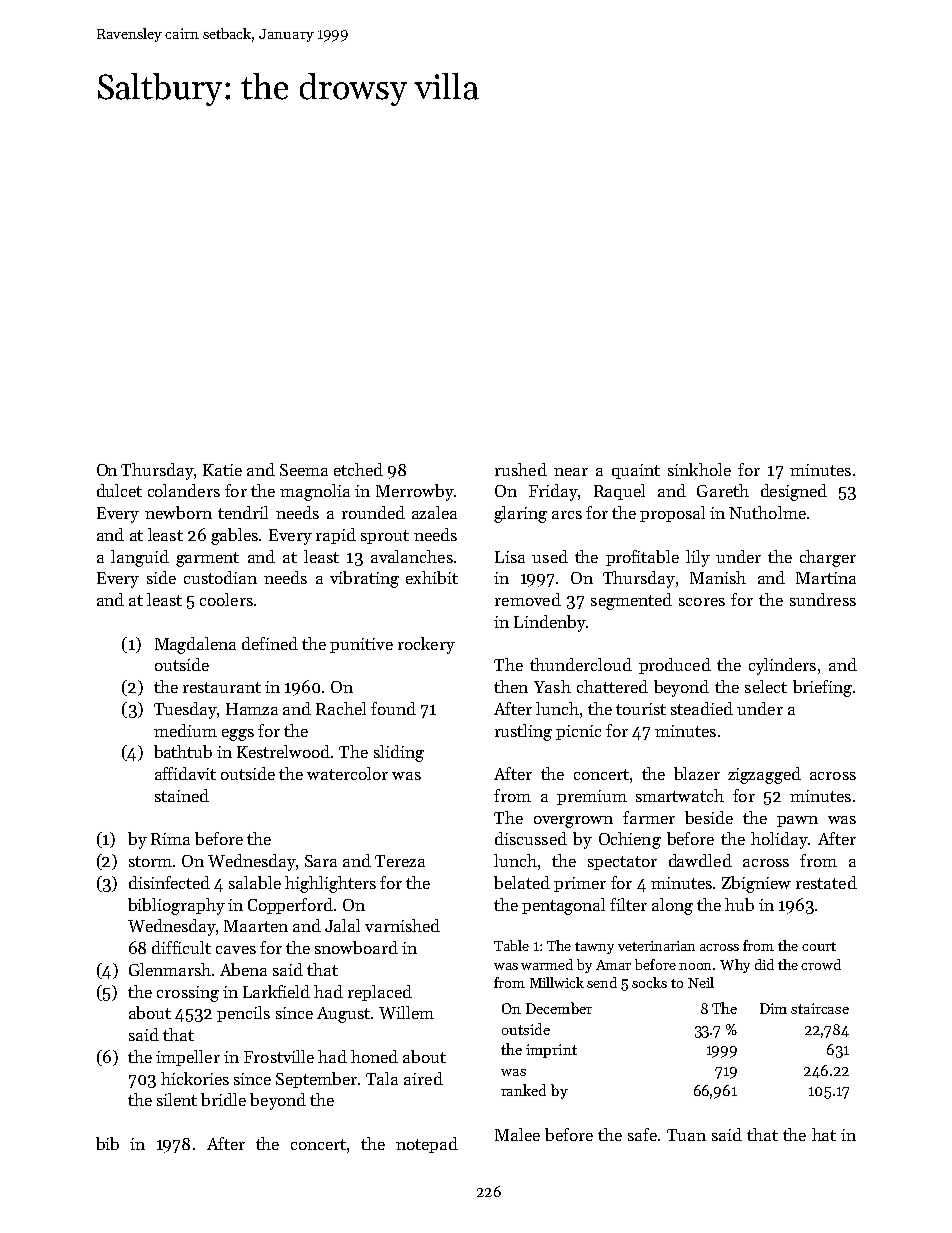 The image size is (952, 1233). Describe the element at coordinates (400, 861) in the document. I see `Tereza` at that location.
